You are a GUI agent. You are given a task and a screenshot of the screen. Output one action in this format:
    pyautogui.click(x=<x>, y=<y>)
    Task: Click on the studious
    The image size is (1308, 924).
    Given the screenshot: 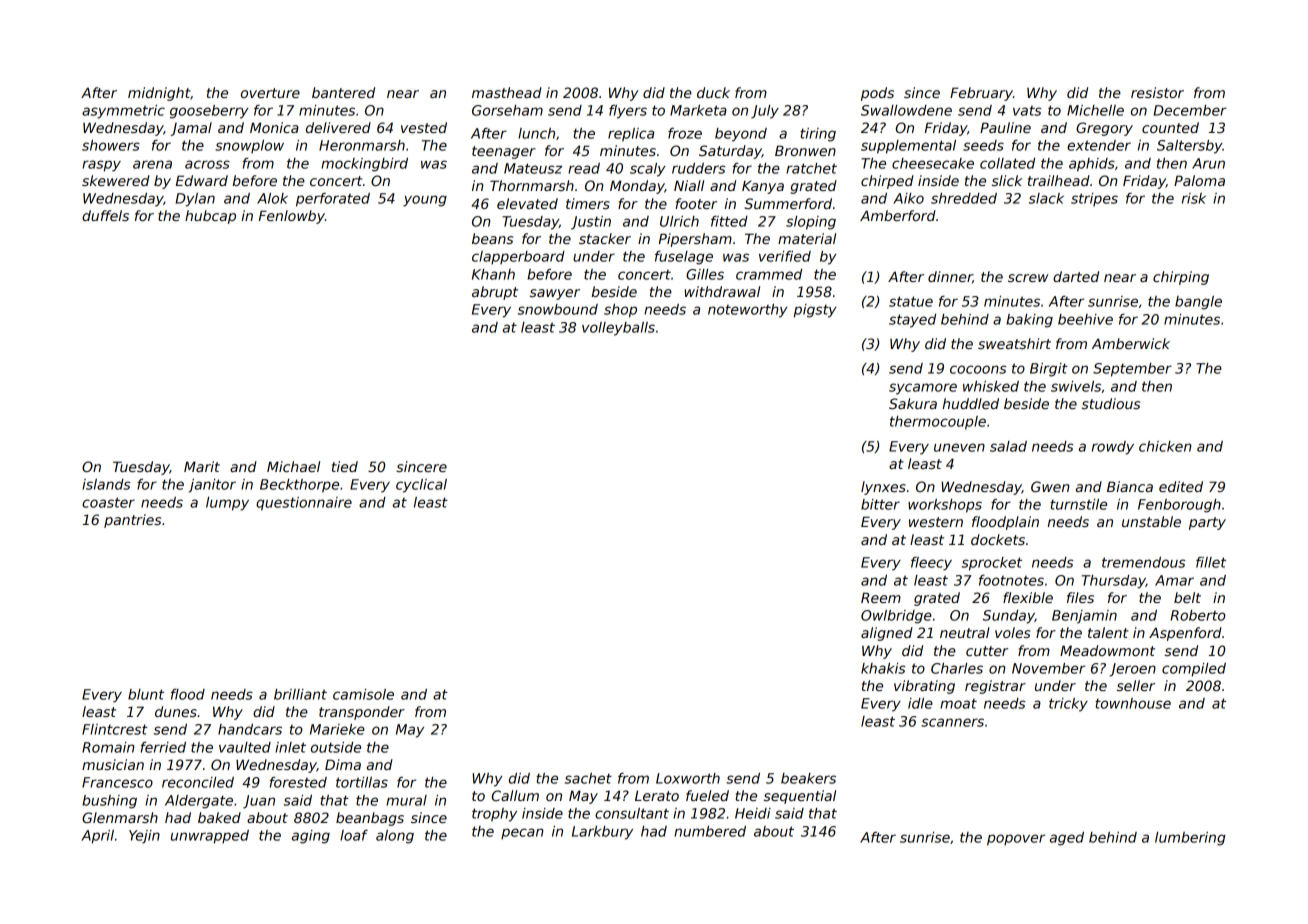 What is the action you would take?
    pyautogui.click(x=1111, y=403)
